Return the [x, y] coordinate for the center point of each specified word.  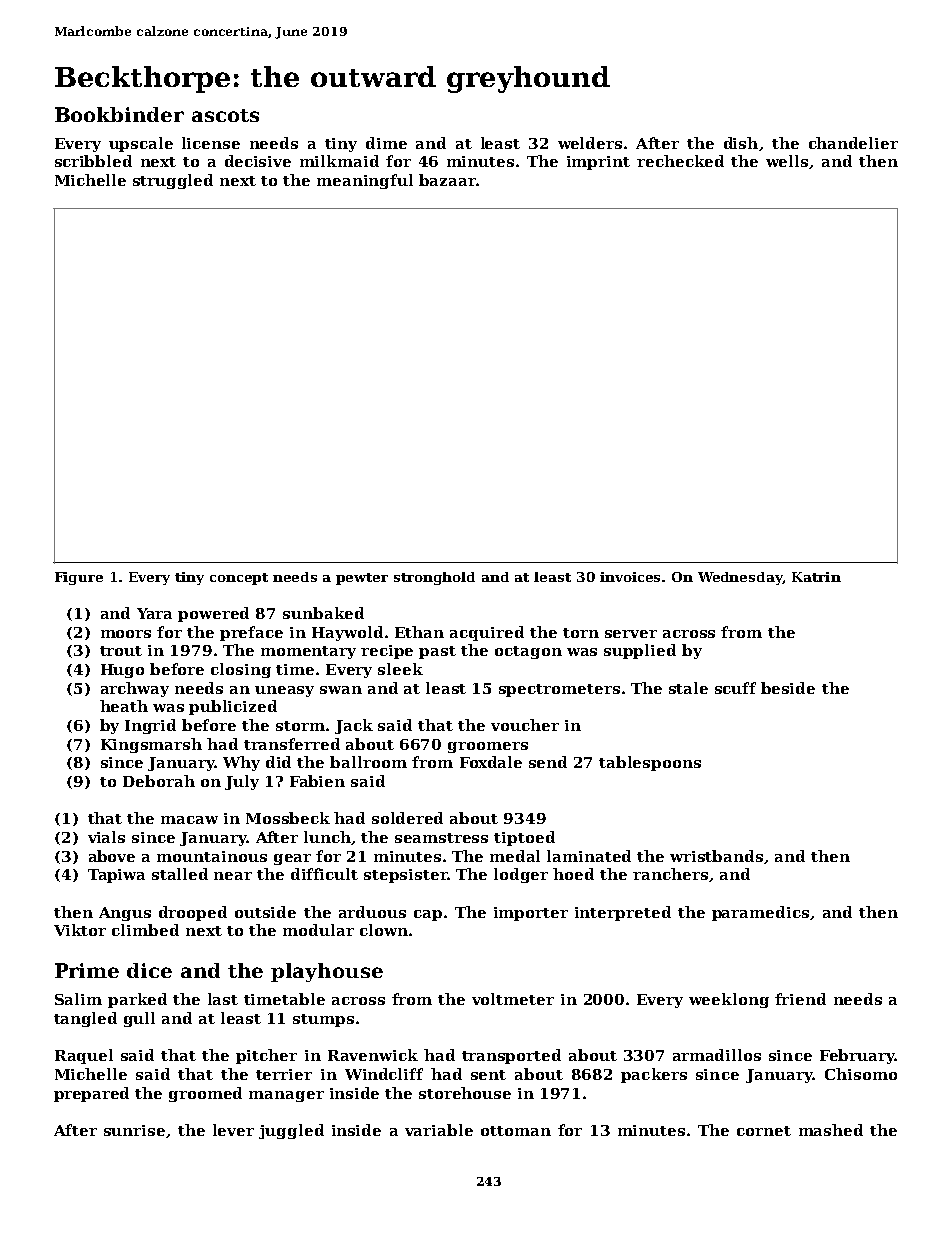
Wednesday [740, 578]
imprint [598, 163]
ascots [225, 115]
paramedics [760, 913]
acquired [487, 633]
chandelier [853, 143]
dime [386, 143]
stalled [180, 874]
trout [121, 651]
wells [787, 161]
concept [239, 579]
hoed [573, 874]
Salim [78, 999]
